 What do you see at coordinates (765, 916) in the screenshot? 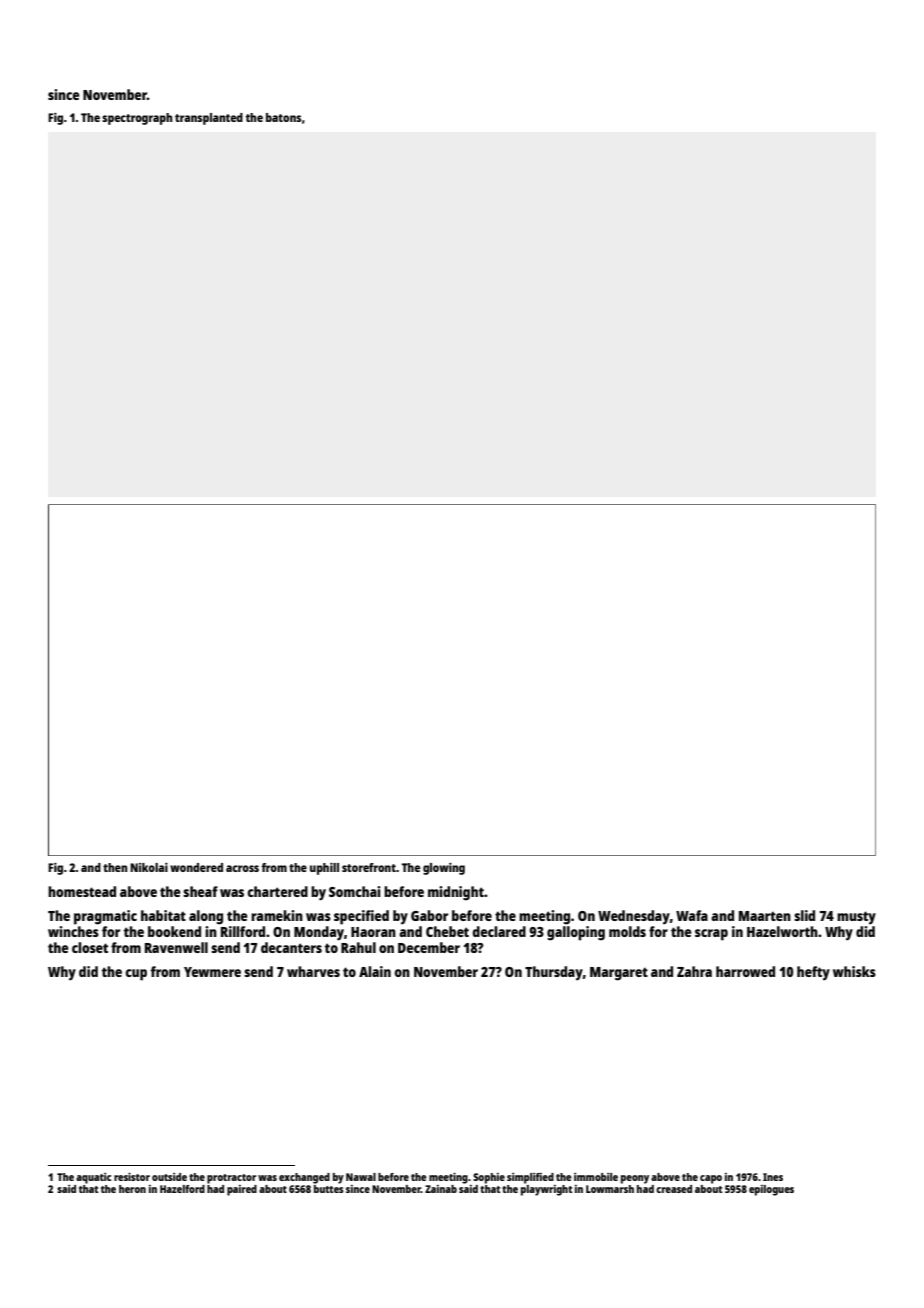
I see `Maarten` at bounding box center [765, 916].
